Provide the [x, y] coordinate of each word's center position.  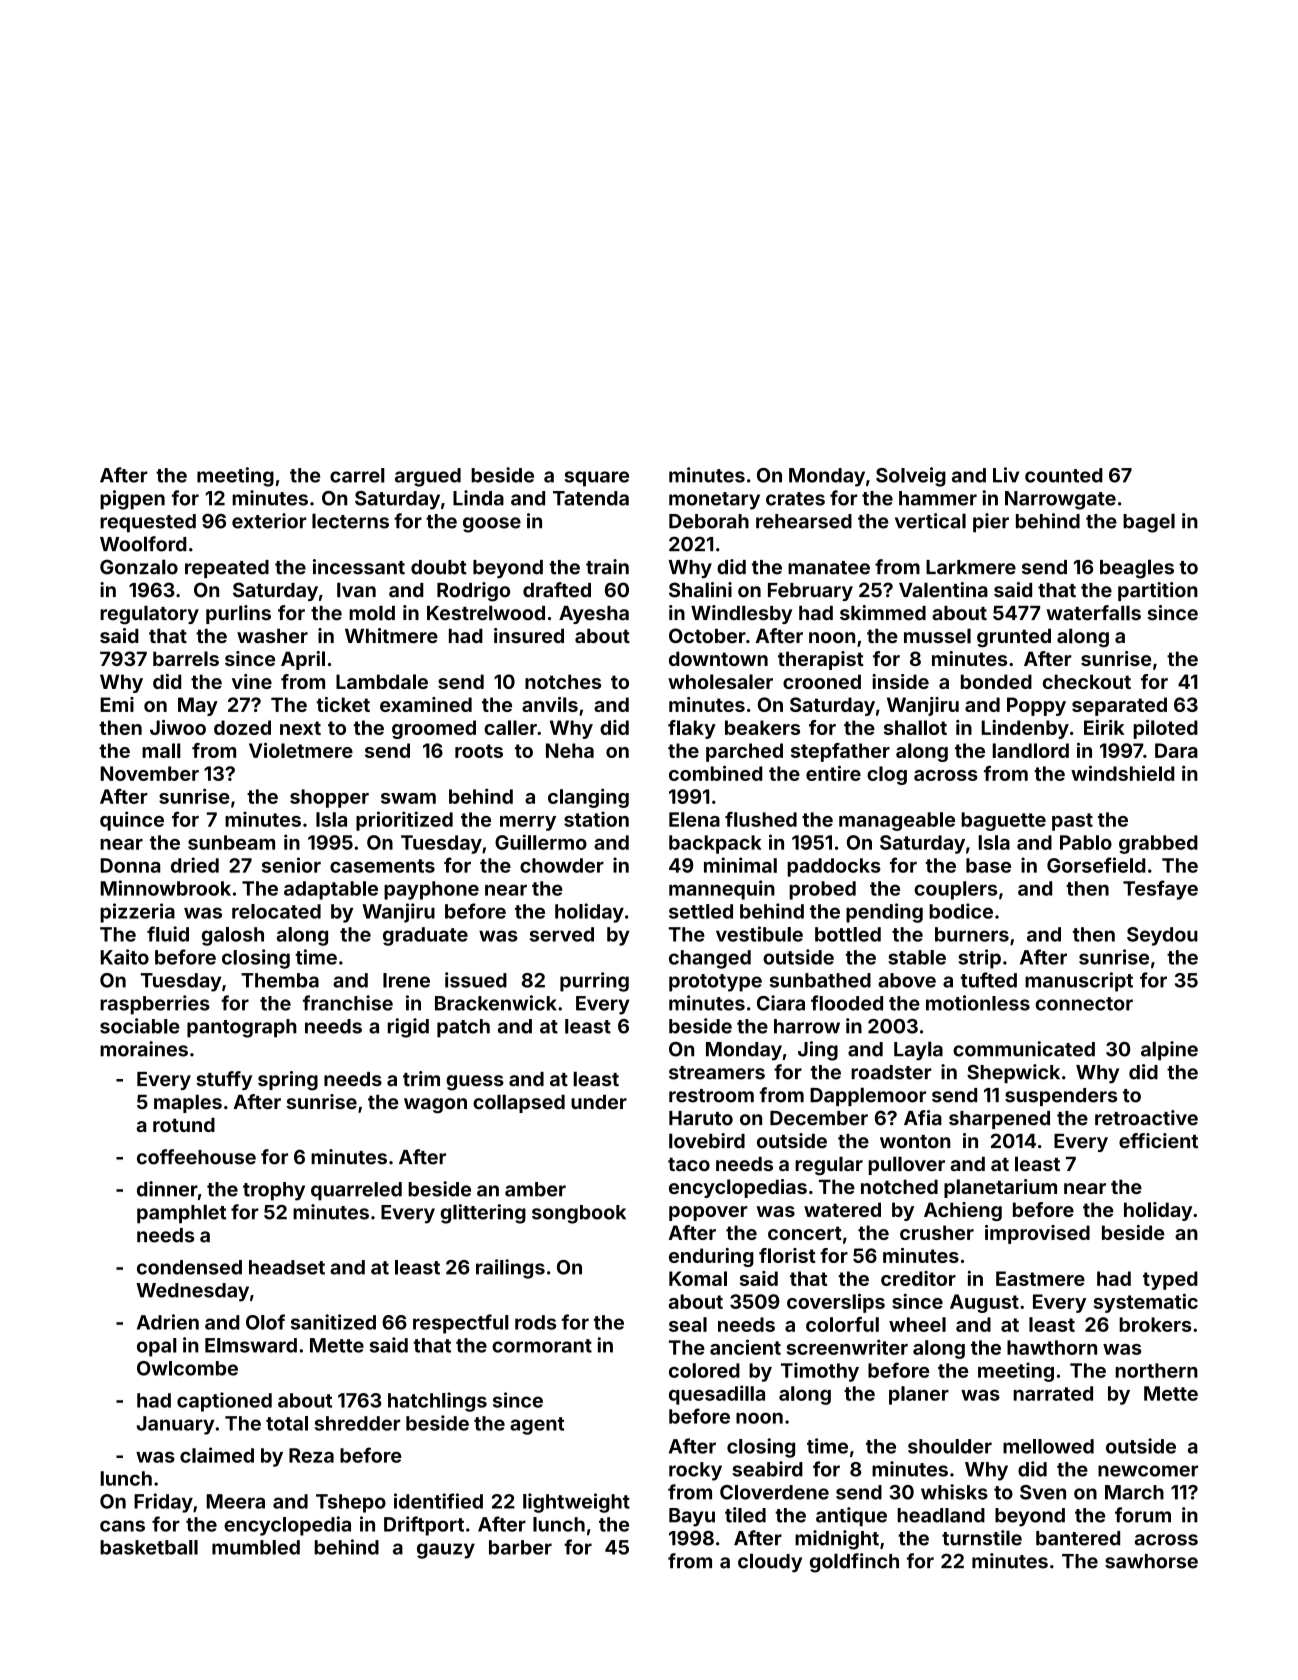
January [175, 1425]
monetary [714, 501]
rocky [695, 1471]
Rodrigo [473, 592]
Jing [818, 1051]
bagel [1149, 523]
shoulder [950, 1446]
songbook [579, 1214]
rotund [184, 1124]
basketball [149, 1547]
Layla [918, 1051]
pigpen [132, 500]
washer [272, 635]
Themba [280, 980]
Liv [1006, 475]
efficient [1158, 1141]
